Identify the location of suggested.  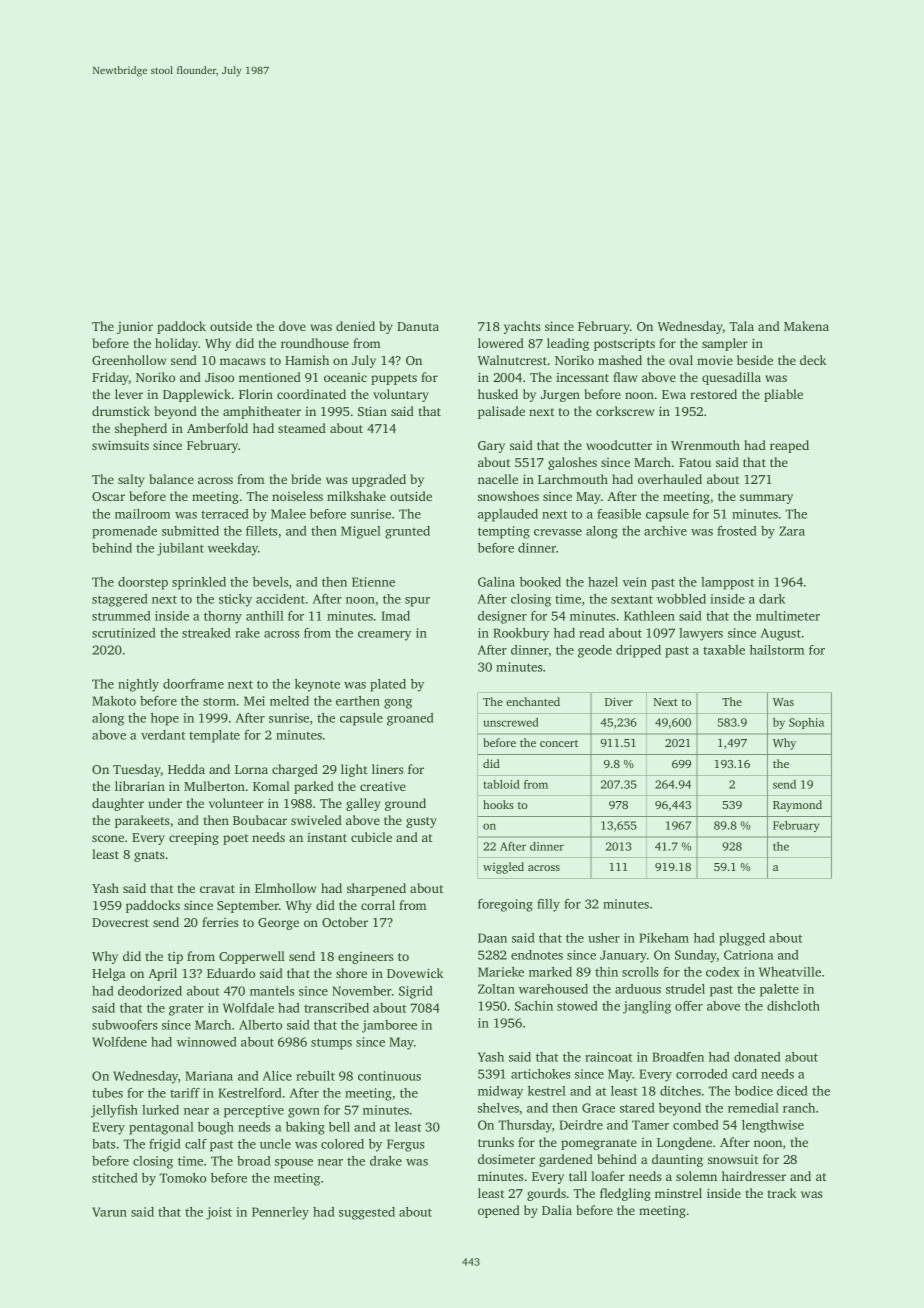
(367, 1213).
